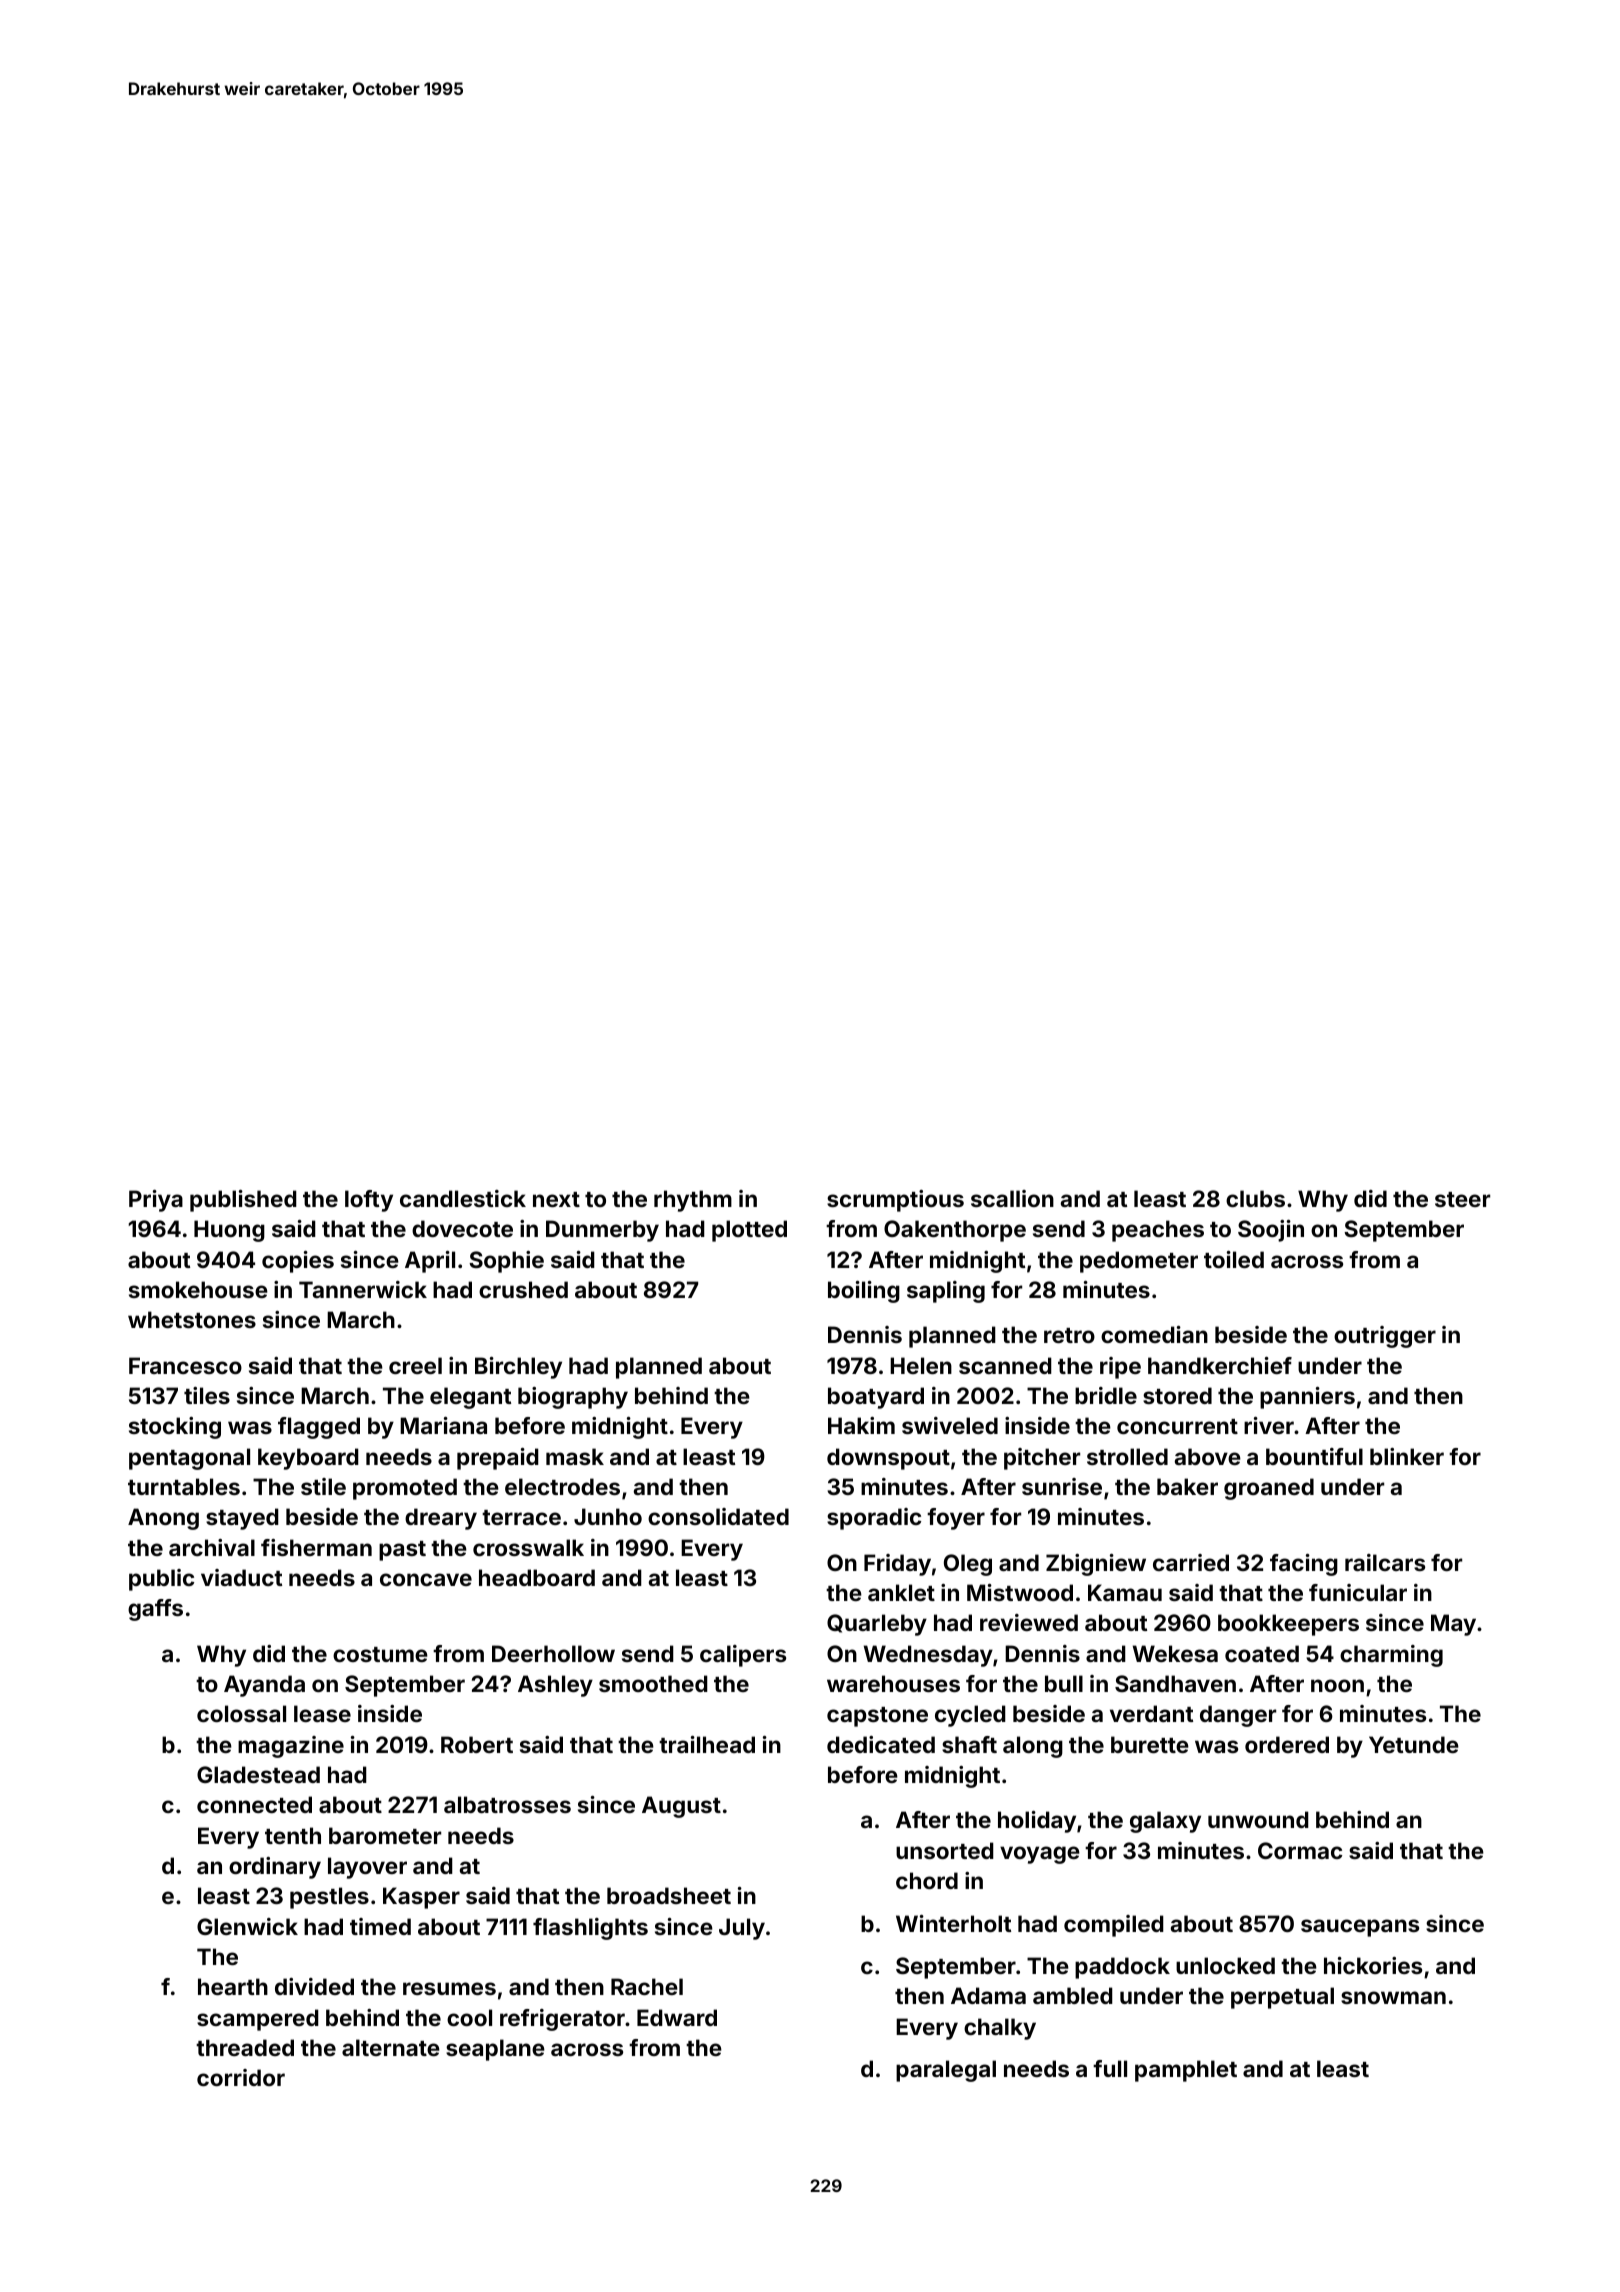  Describe the element at coordinates (243, 1201) in the page. I see `published` at that location.
